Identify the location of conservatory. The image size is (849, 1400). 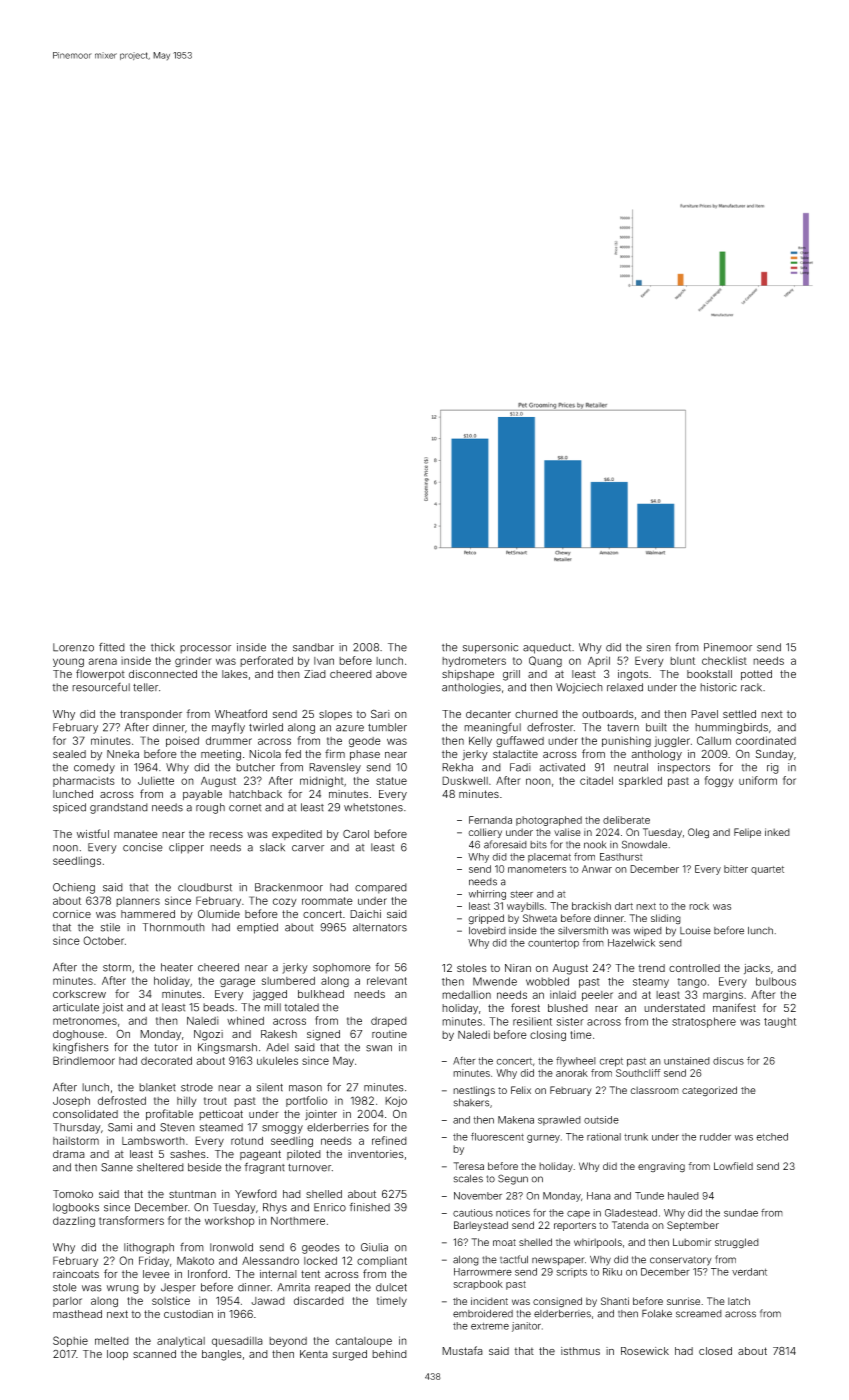
(681, 1261).
